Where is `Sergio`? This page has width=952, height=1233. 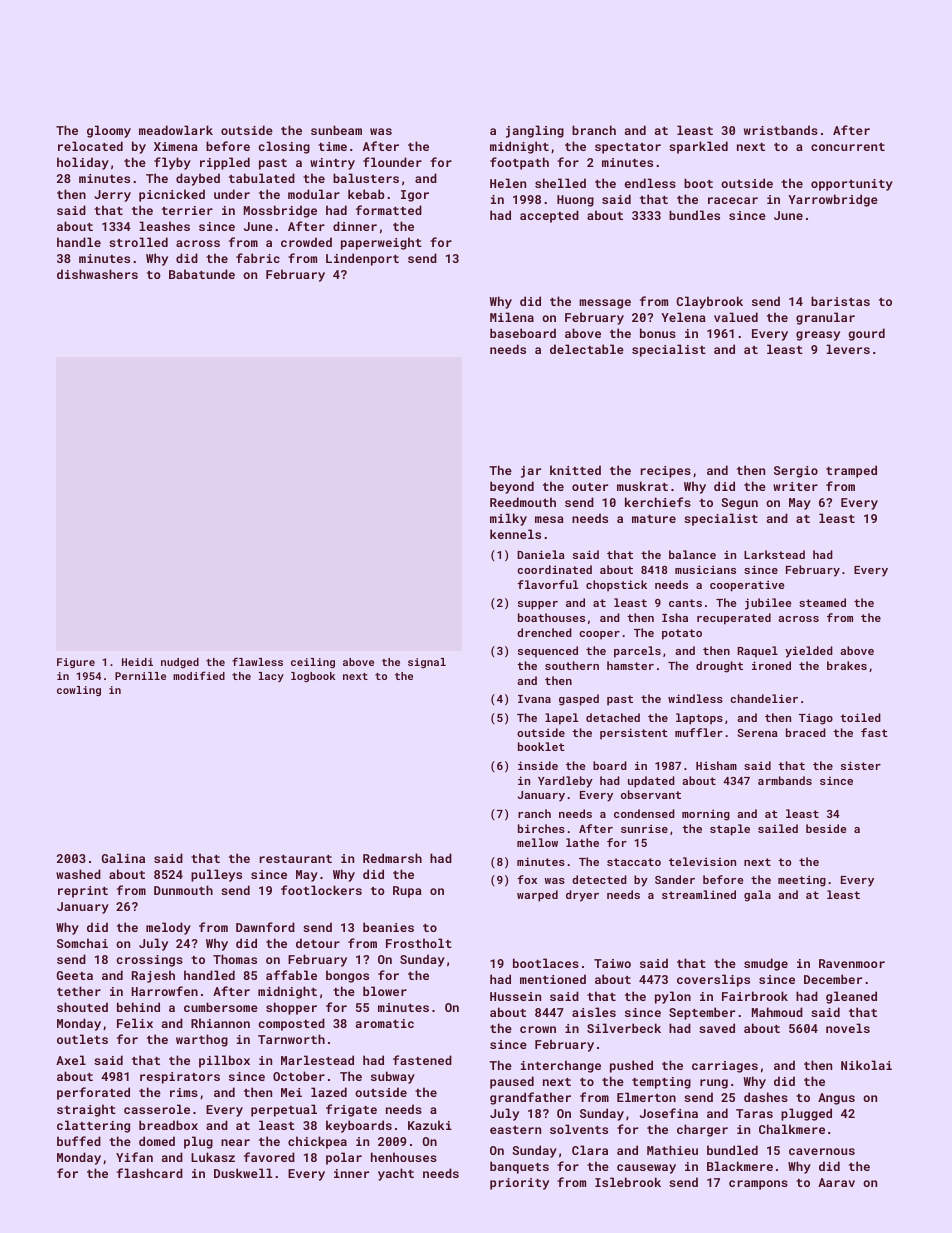
Sergio is located at coordinates (796, 472).
